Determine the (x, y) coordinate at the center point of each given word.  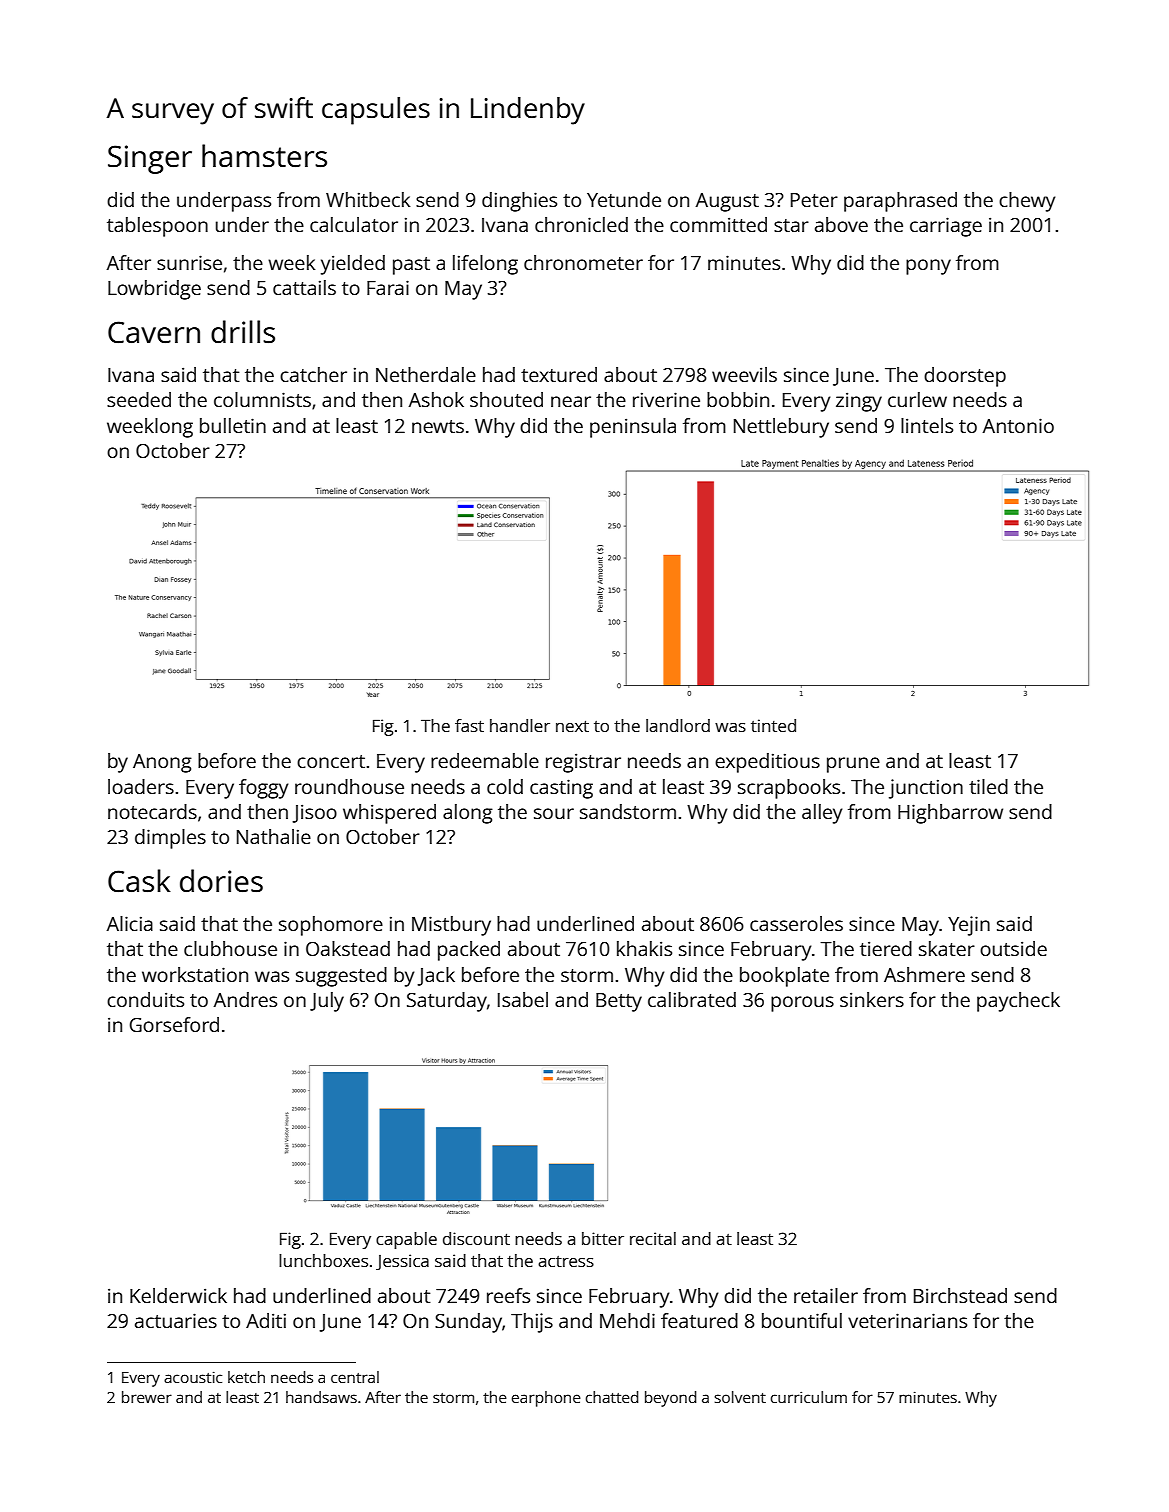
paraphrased (900, 202)
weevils (744, 374)
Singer (150, 159)
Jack (436, 976)
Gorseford (174, 1024)
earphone (546, 1399)
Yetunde (624, 199)
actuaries (176, 1320)
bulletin (233, 425)
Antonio (1018, 425)
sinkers (872, 999)
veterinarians (907, 1320)
